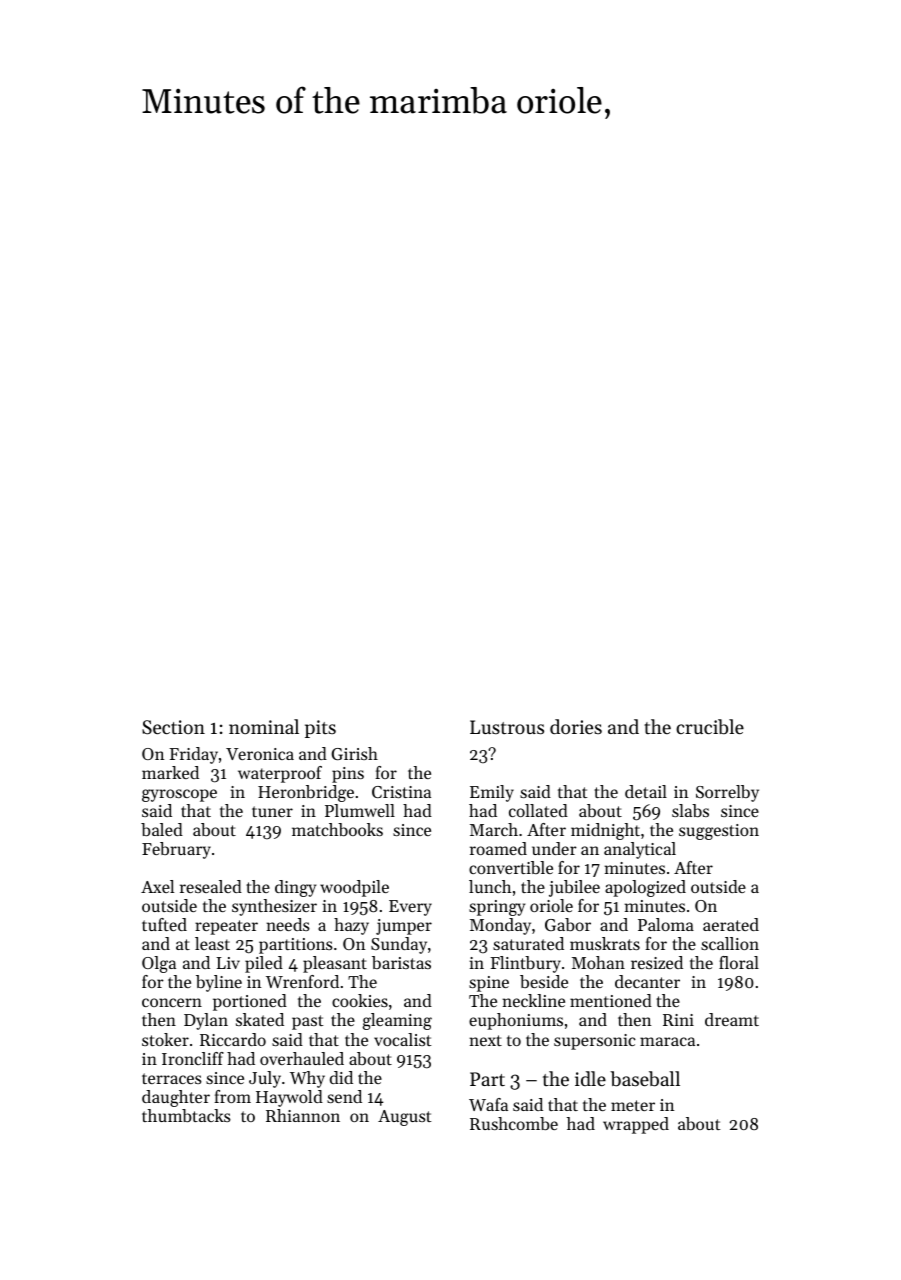  What do you see at coordinates (732, 1019) in the document?
I see `dreamt` at bounding box center [732, 1019].
